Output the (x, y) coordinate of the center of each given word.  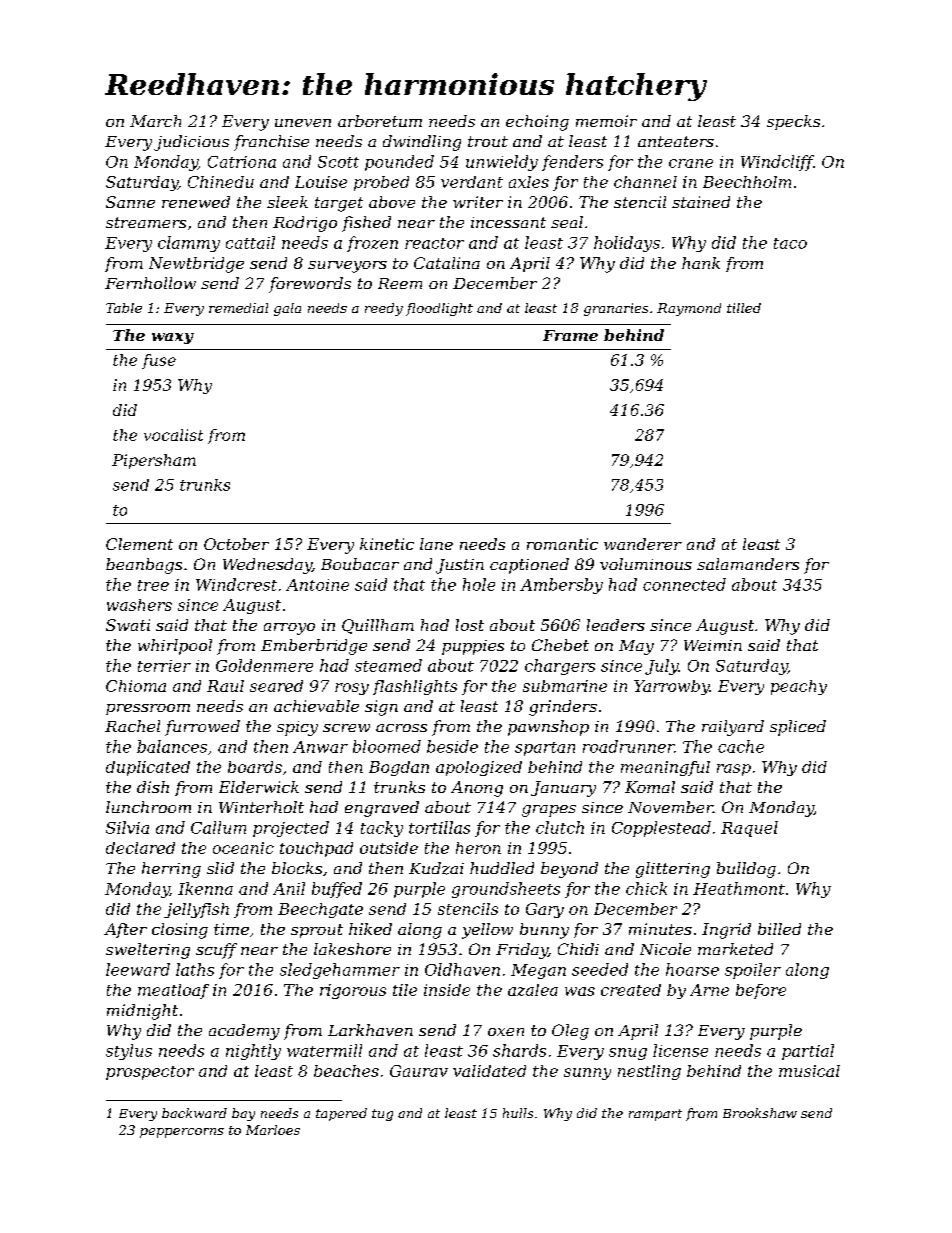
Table (124, 308)
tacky (382, 829)
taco (790, 243)
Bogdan (399, 768)
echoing (537, 123)
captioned (529, 566)
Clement (139, 544)
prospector (150, 1073)
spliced (798, 728)
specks (793, 122)
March (155, 121)
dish (153, 787)
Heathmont (739, 888)
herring (171, 870)
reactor (434, 243)
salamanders (748, 564)
